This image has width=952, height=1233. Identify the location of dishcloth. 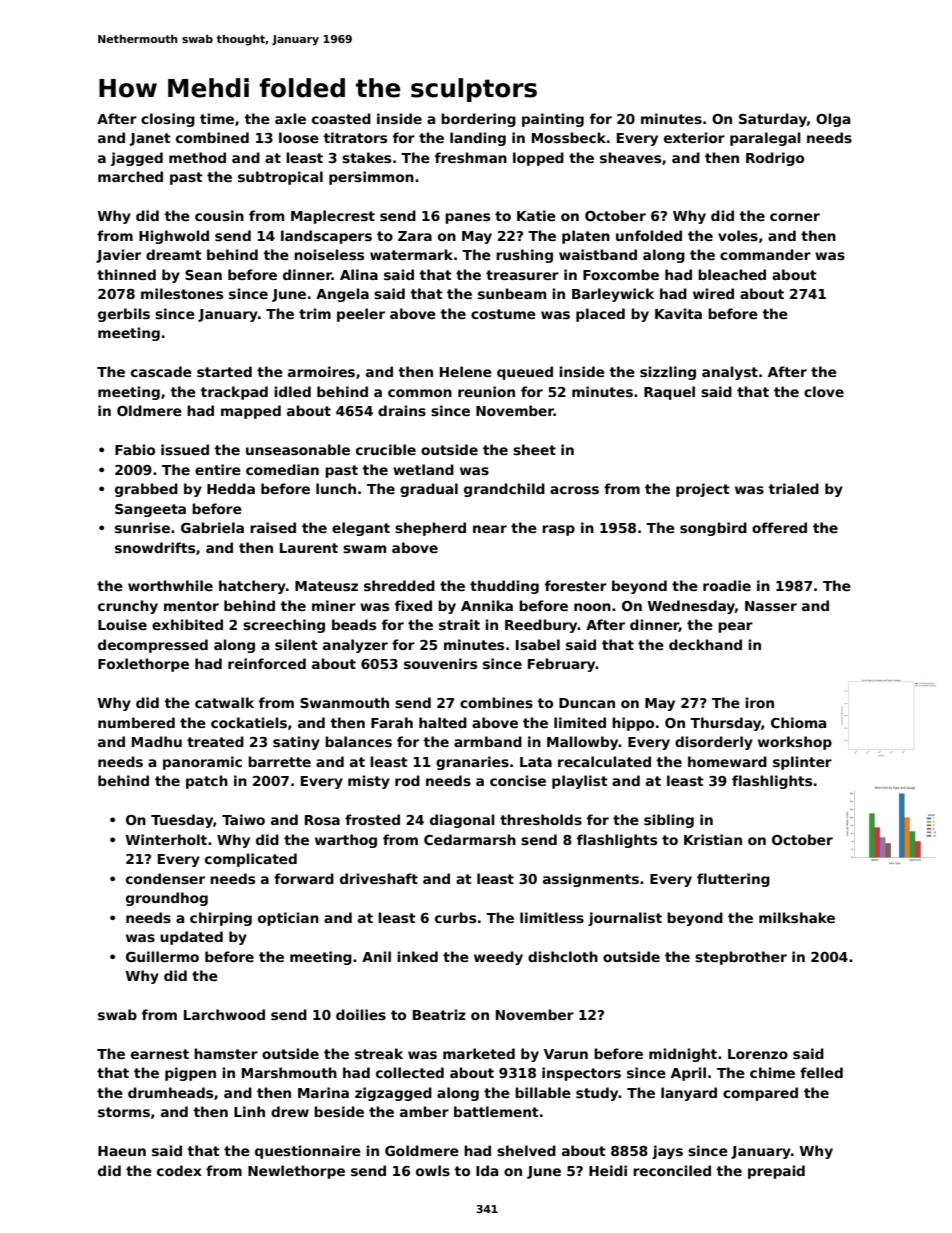
(563, 956).
